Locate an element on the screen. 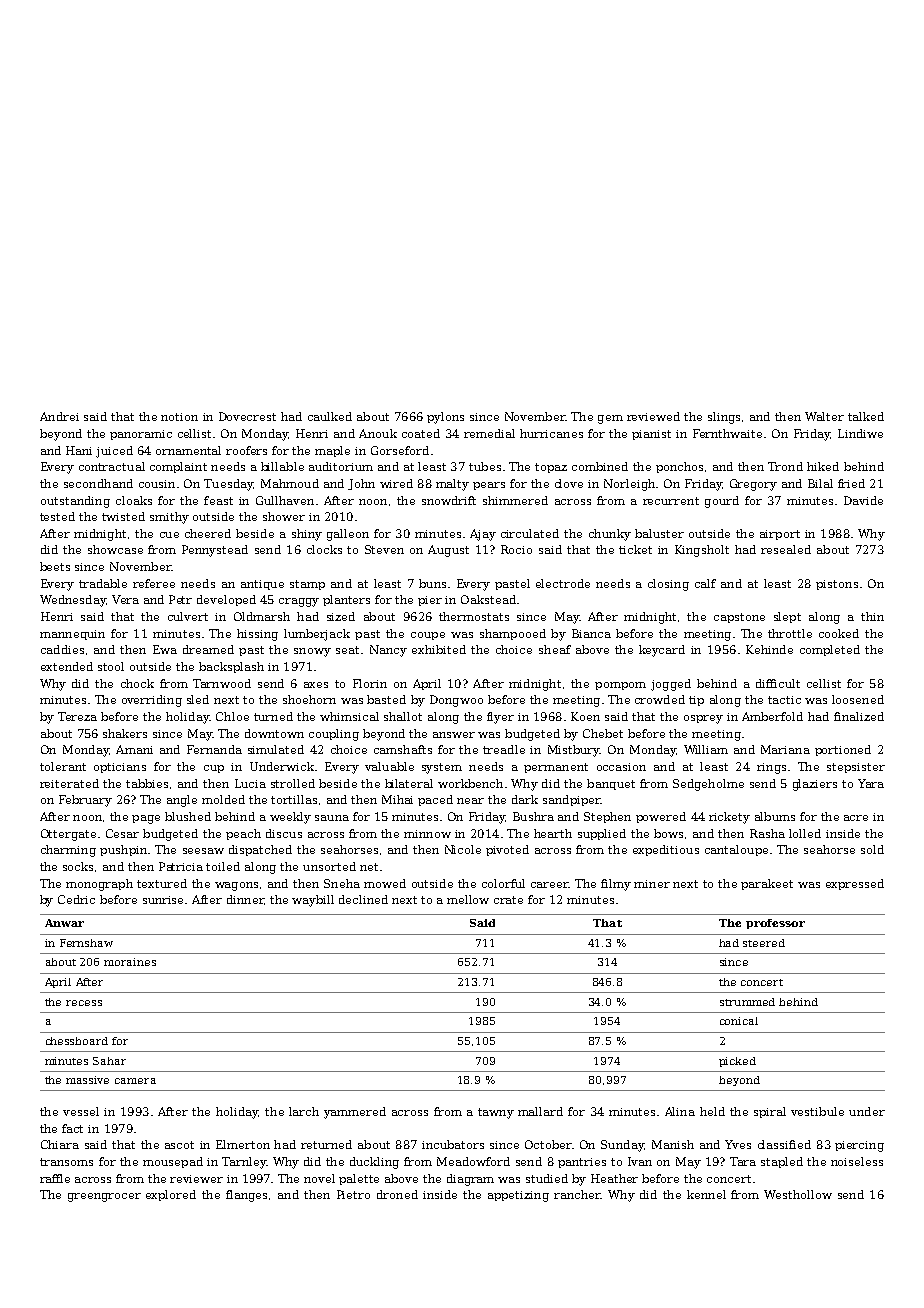  pylons is located at coordinates (445, 418).
